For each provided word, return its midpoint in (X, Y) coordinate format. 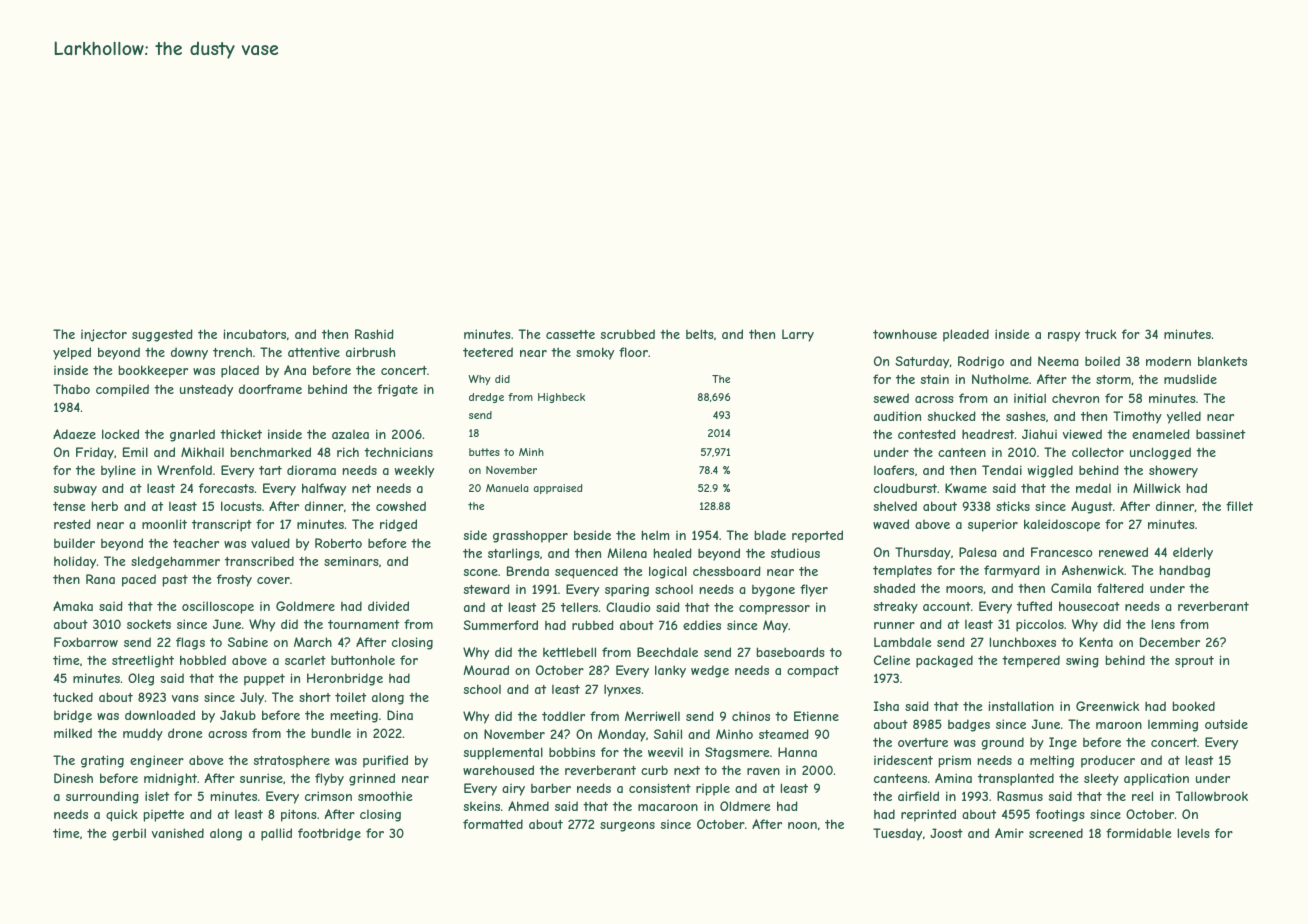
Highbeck (561, 398)
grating (102, 761)
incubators (255, 334)
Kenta (1096, 642)
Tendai (1002, 470)
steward (487, 589)
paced (139, 580)
